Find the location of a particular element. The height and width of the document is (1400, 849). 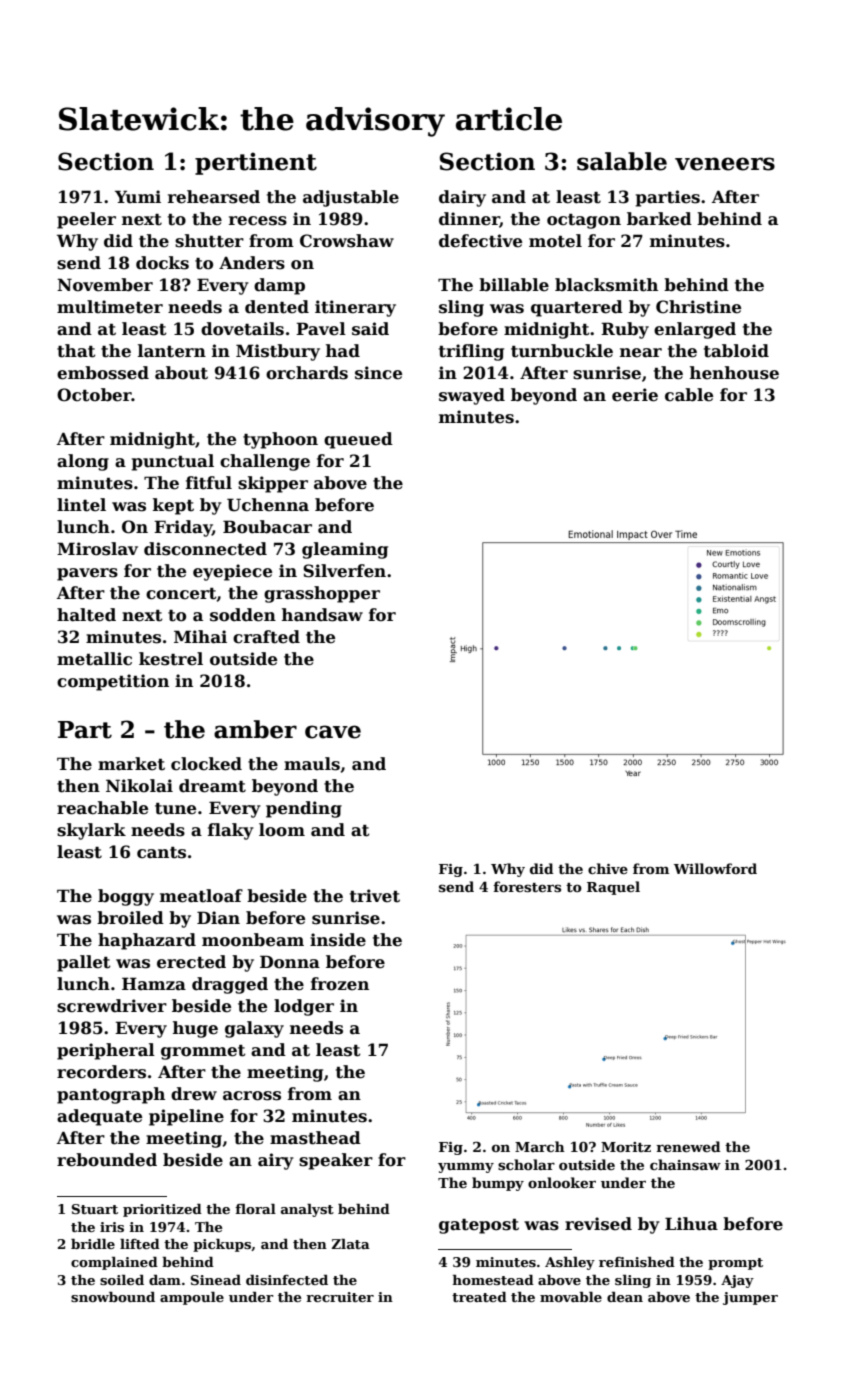

Willowford is located at coordinates (715, 868).
